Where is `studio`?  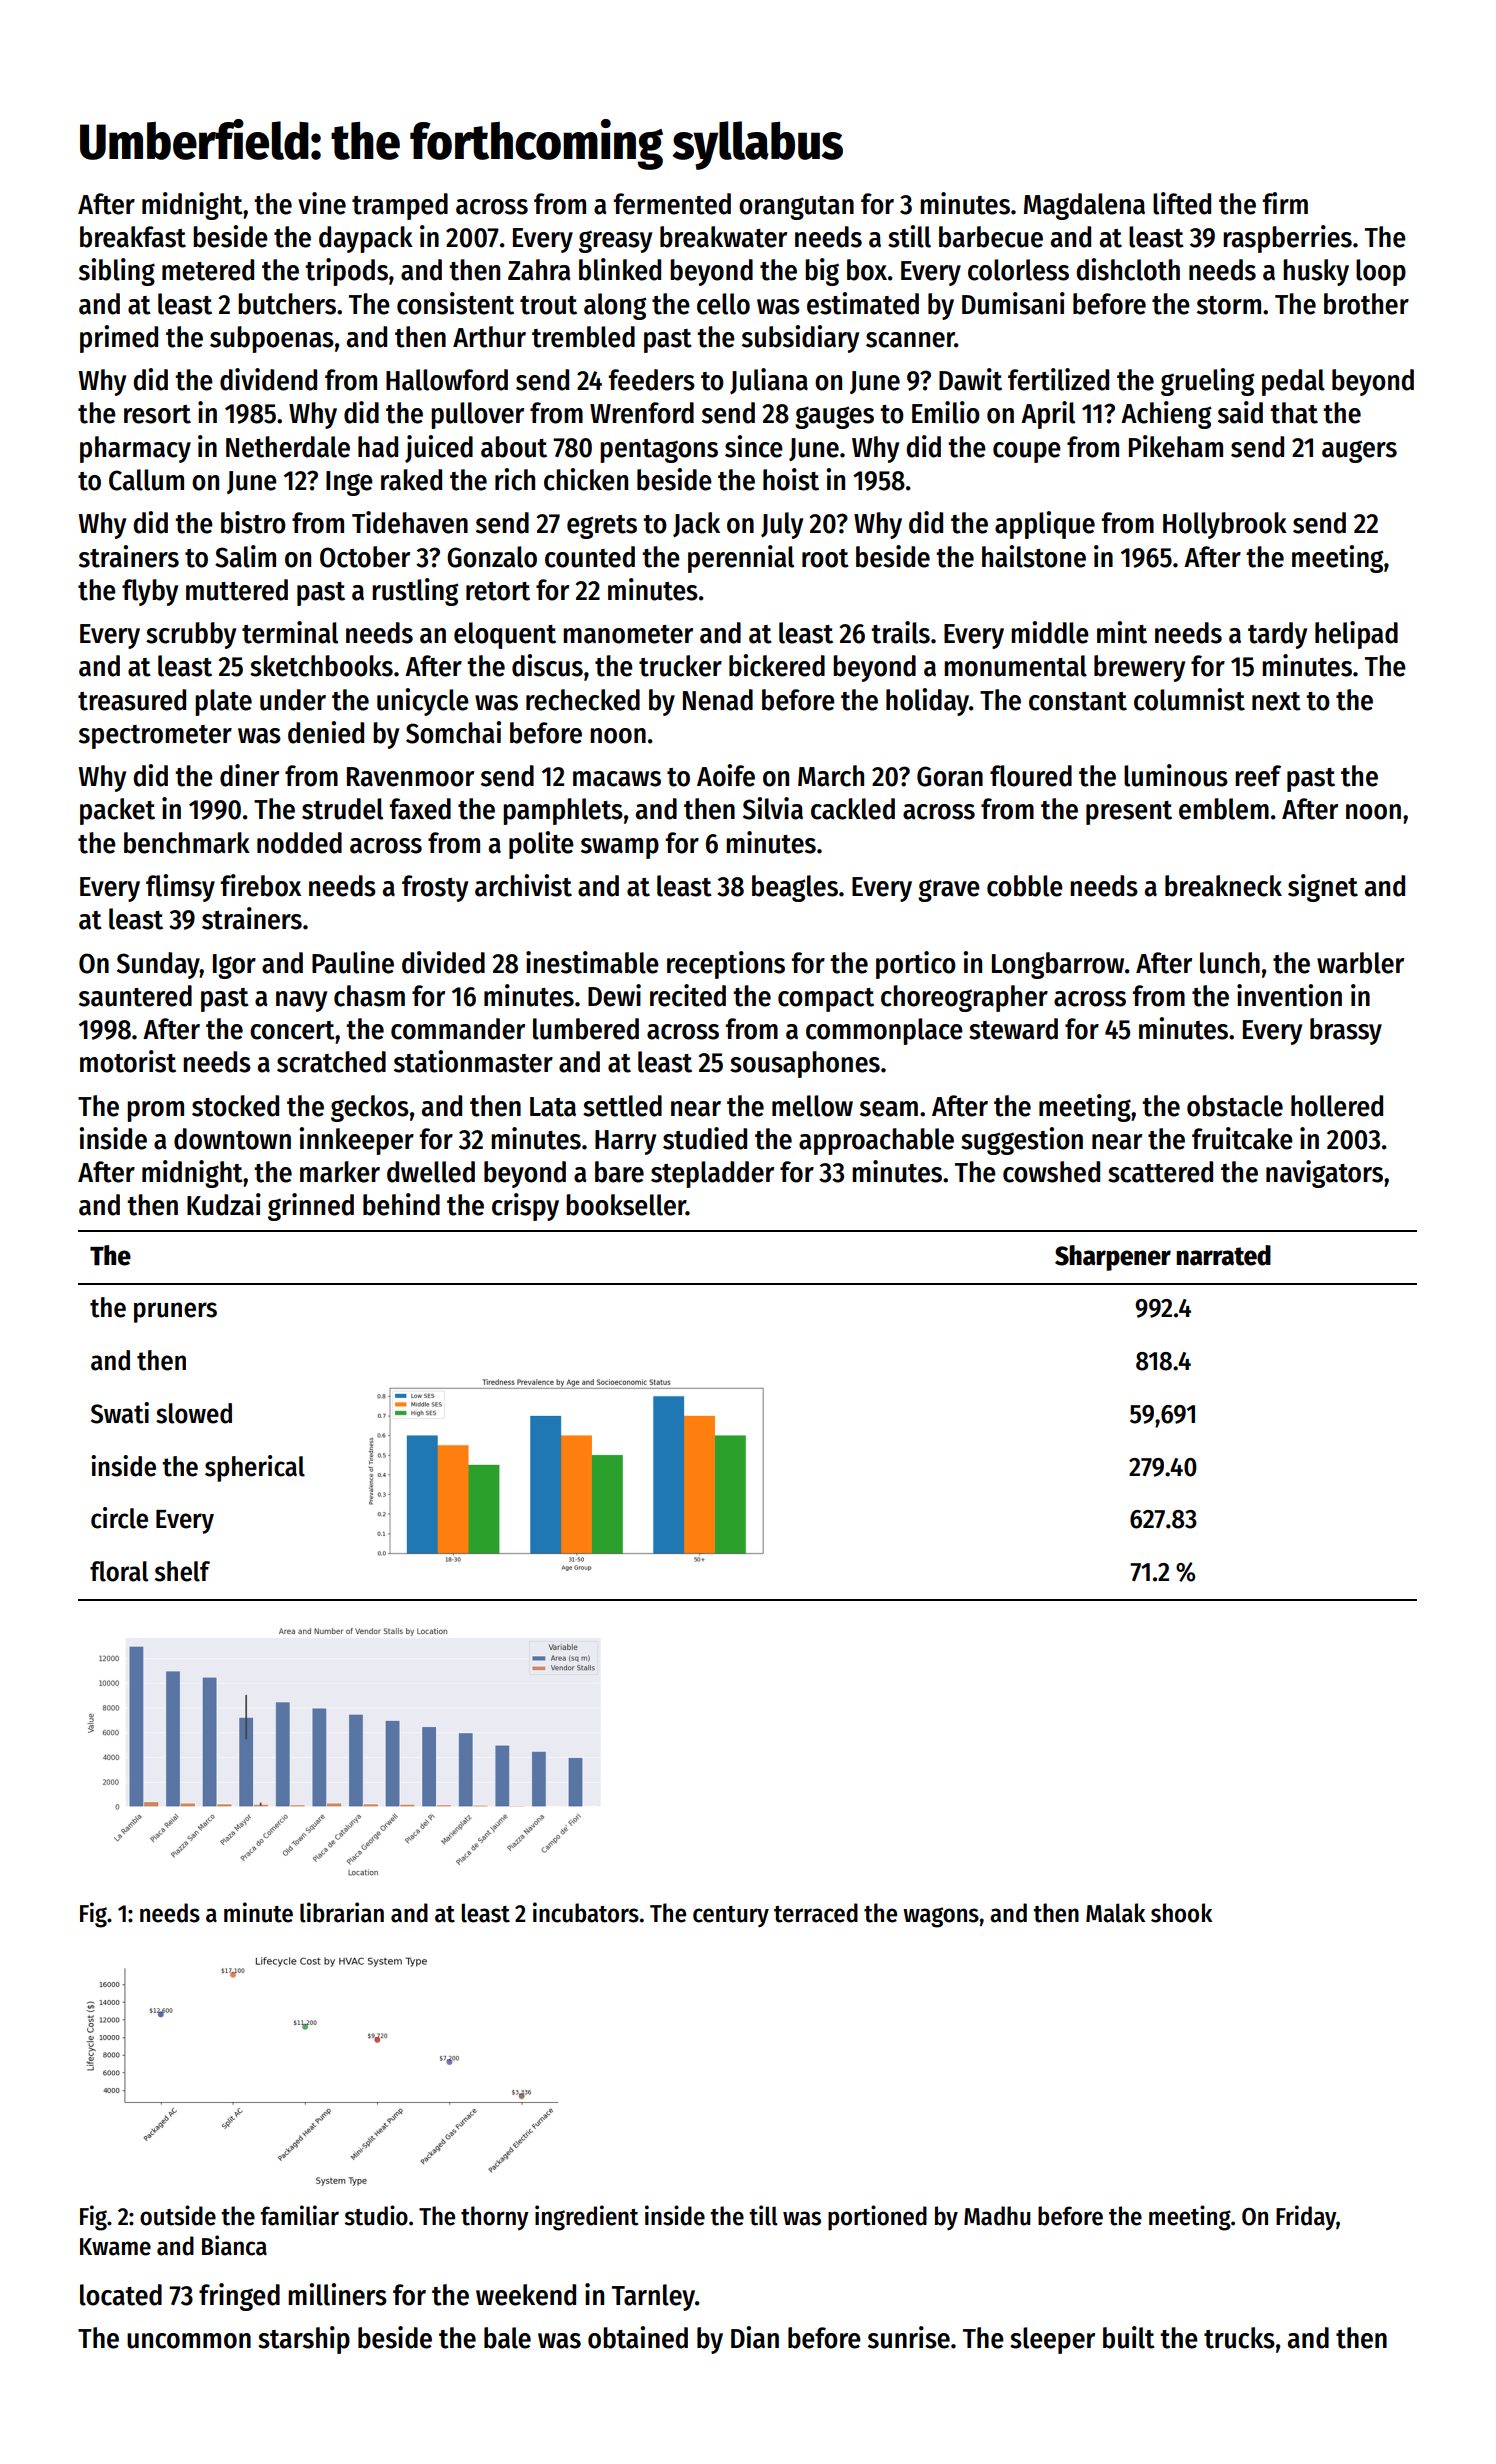
studio is located at coordinates (376, 2215).
